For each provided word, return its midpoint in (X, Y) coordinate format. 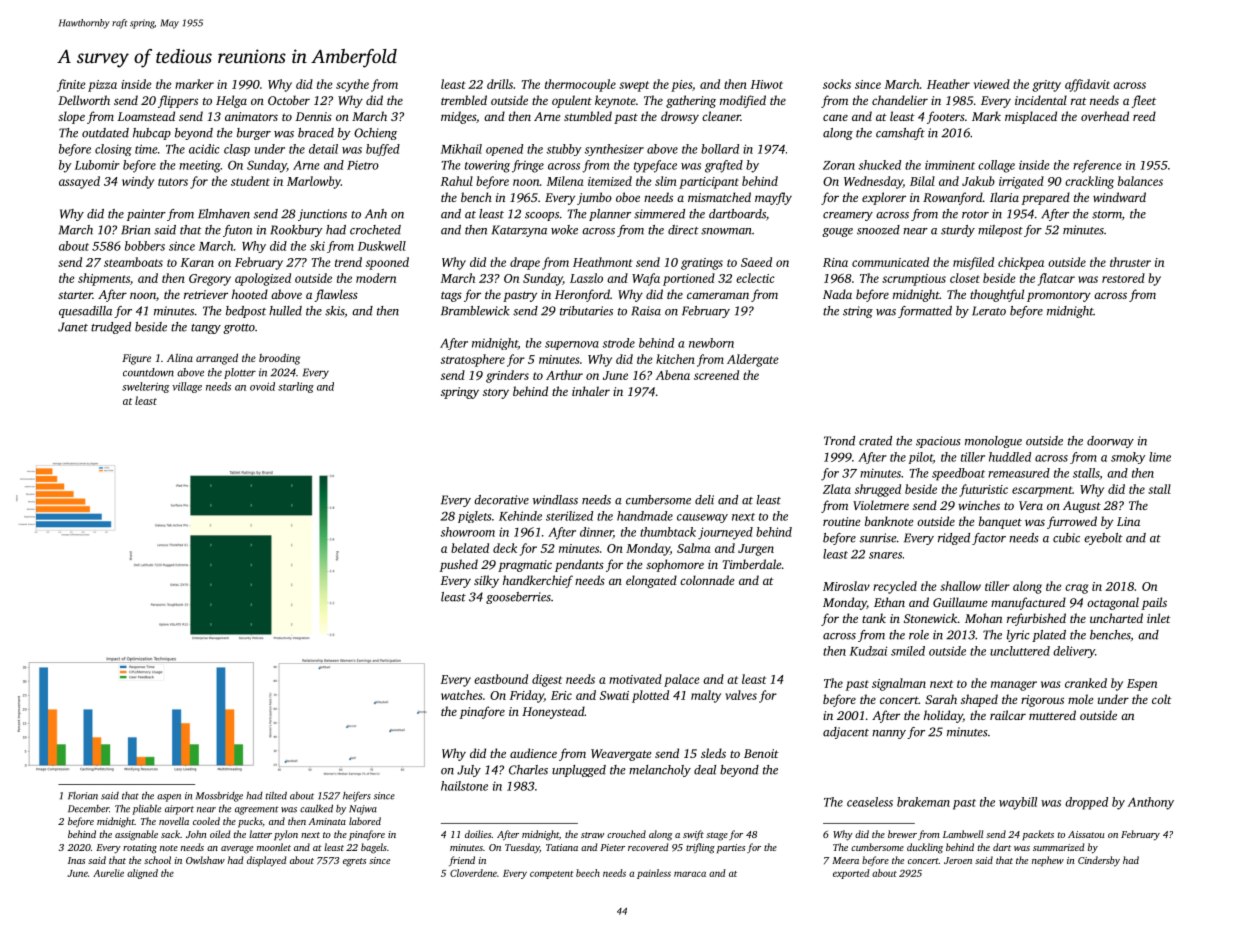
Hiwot (767, 84)
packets (1038, 835)
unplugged (579, 771)
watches (462, 695)
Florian (83, 796)
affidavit (1087, 85)
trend (348, 262)
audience (533, 753)
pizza (102, 86)
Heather (948, 84)
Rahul (457, 181)
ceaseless (870, 802)
